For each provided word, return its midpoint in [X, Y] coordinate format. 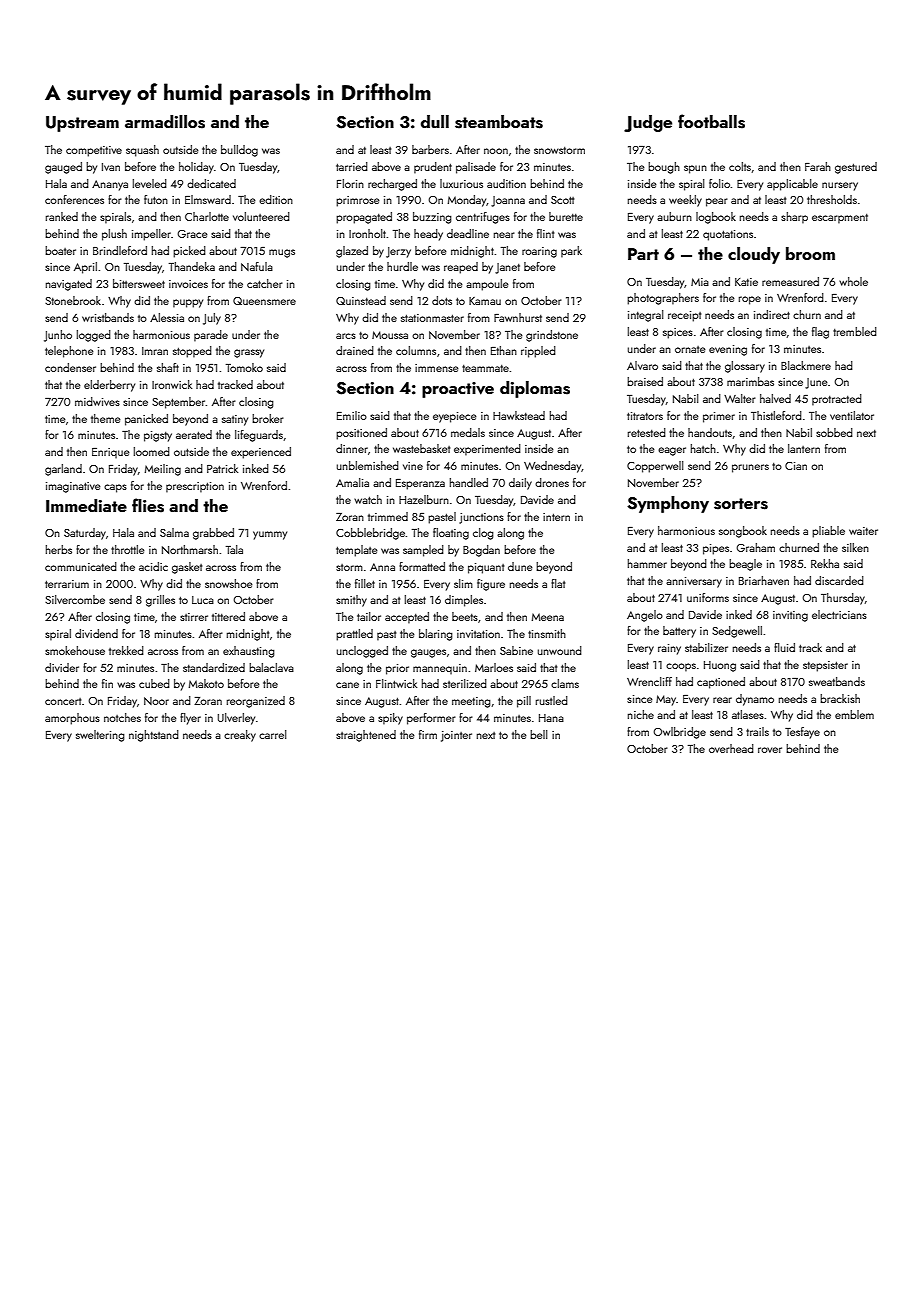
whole [853, 281]
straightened [366, 736]
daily [520, 484]
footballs [711, 121]
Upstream [82, 124]
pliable [828, 532]
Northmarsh [190, 549]
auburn [674, 216]
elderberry [109, 386]
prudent [433, 168]
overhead [731, 748]
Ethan [504, 350]
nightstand [154, 736]
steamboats [499, 122]
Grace [192, 234]
